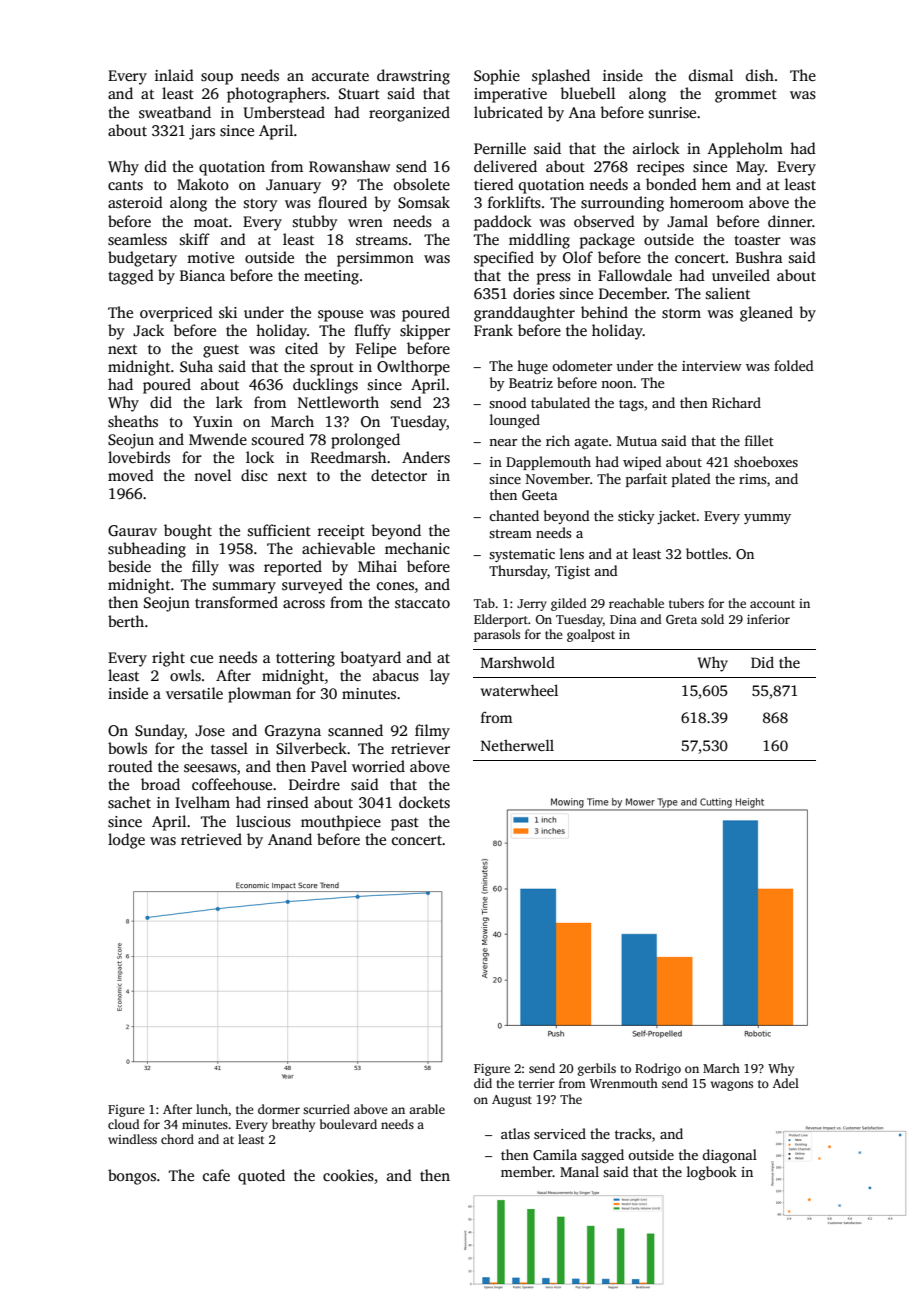  What do you see at coordinates (527, 1171) in the screenshot?
I see `member` at bounding box center [527, 1171].
